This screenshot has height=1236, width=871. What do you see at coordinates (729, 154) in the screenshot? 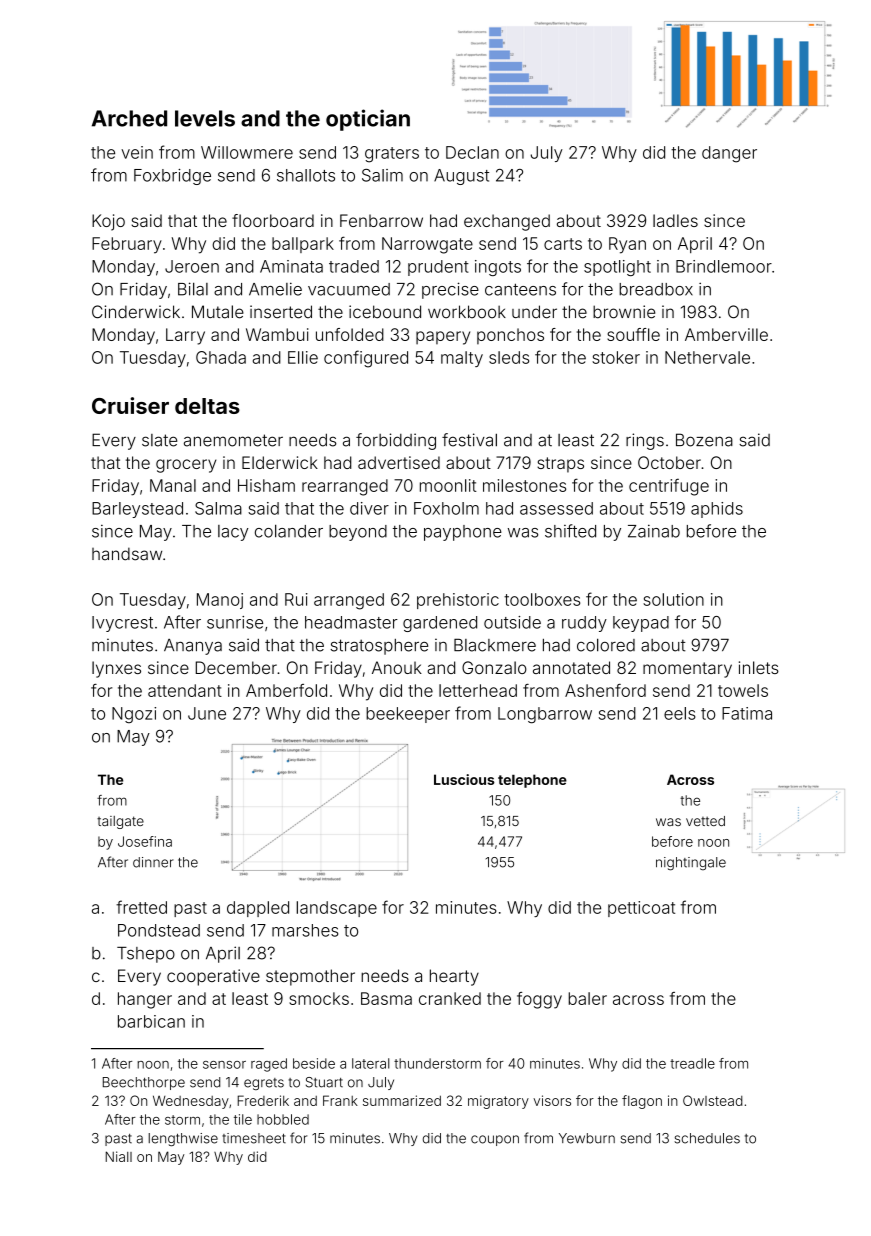
I see `danger` at bounding box center [729, 154].
